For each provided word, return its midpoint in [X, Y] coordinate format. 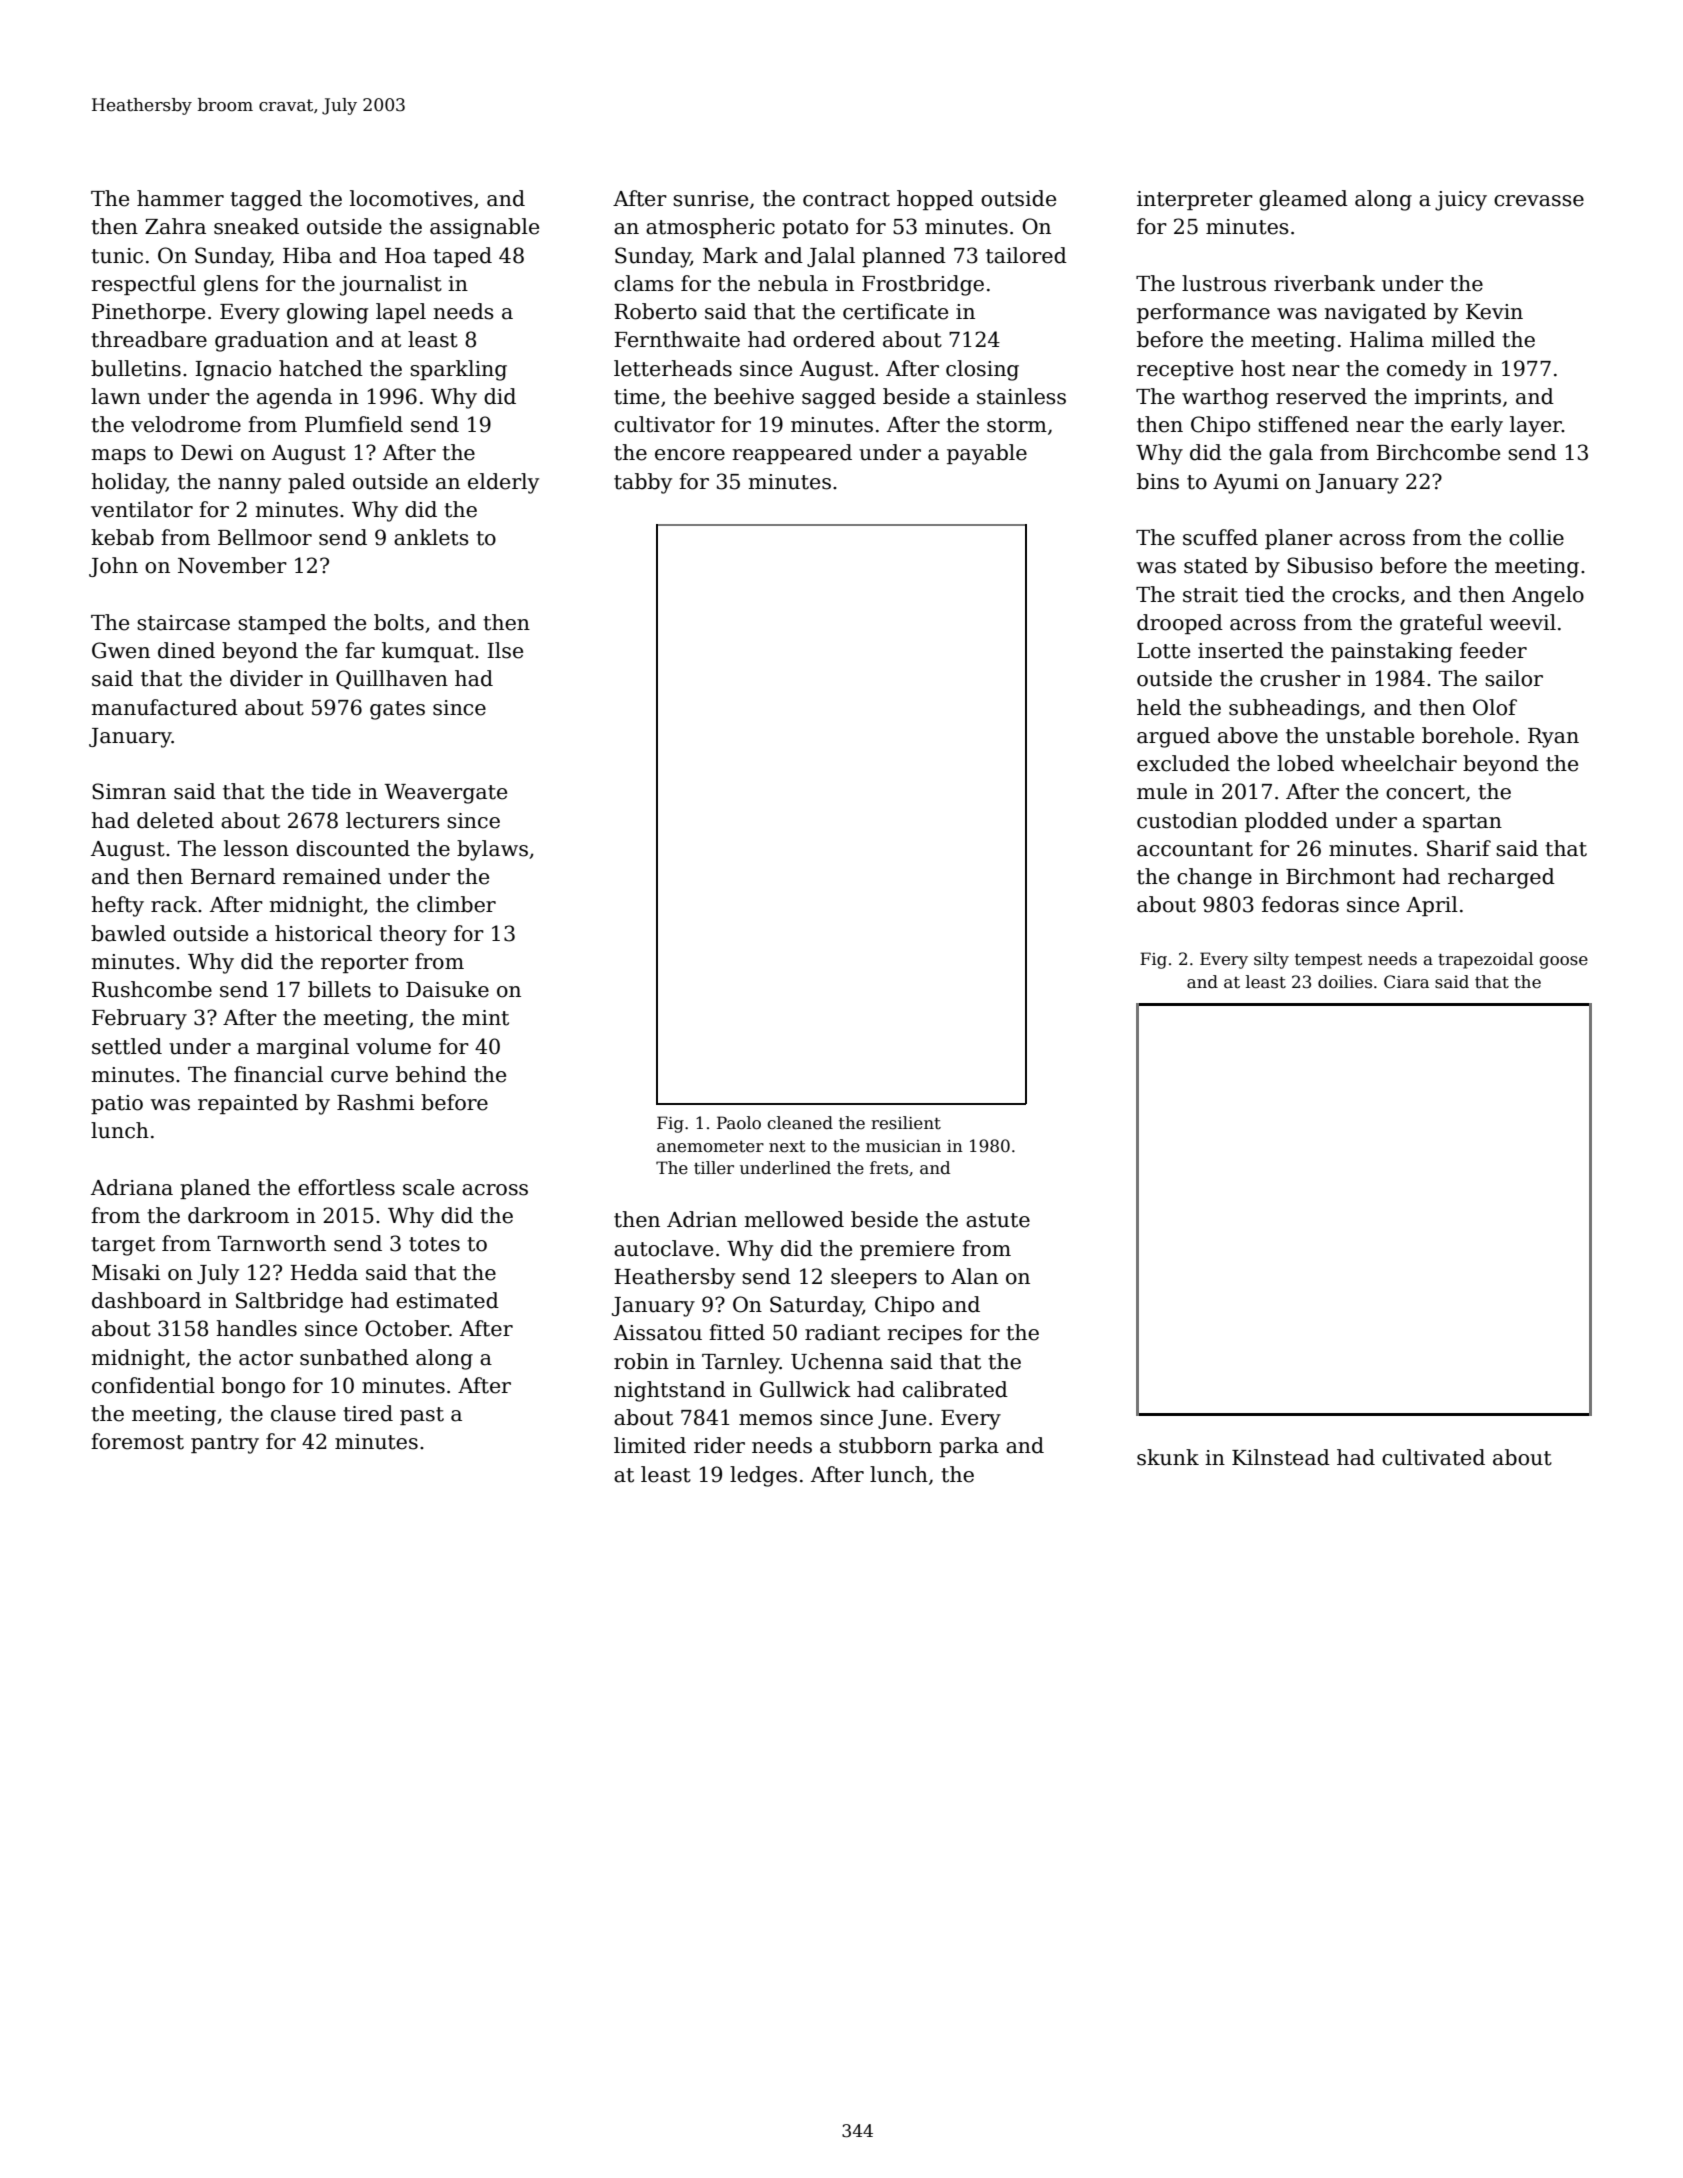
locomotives [411, 198]
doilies [1345, 982]
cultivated [1433, 1457]
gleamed [1303, 200]
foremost [137, 1441]
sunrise [710, 199]
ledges [763, 1476]
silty [1271, 960]
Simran [129, 791]
